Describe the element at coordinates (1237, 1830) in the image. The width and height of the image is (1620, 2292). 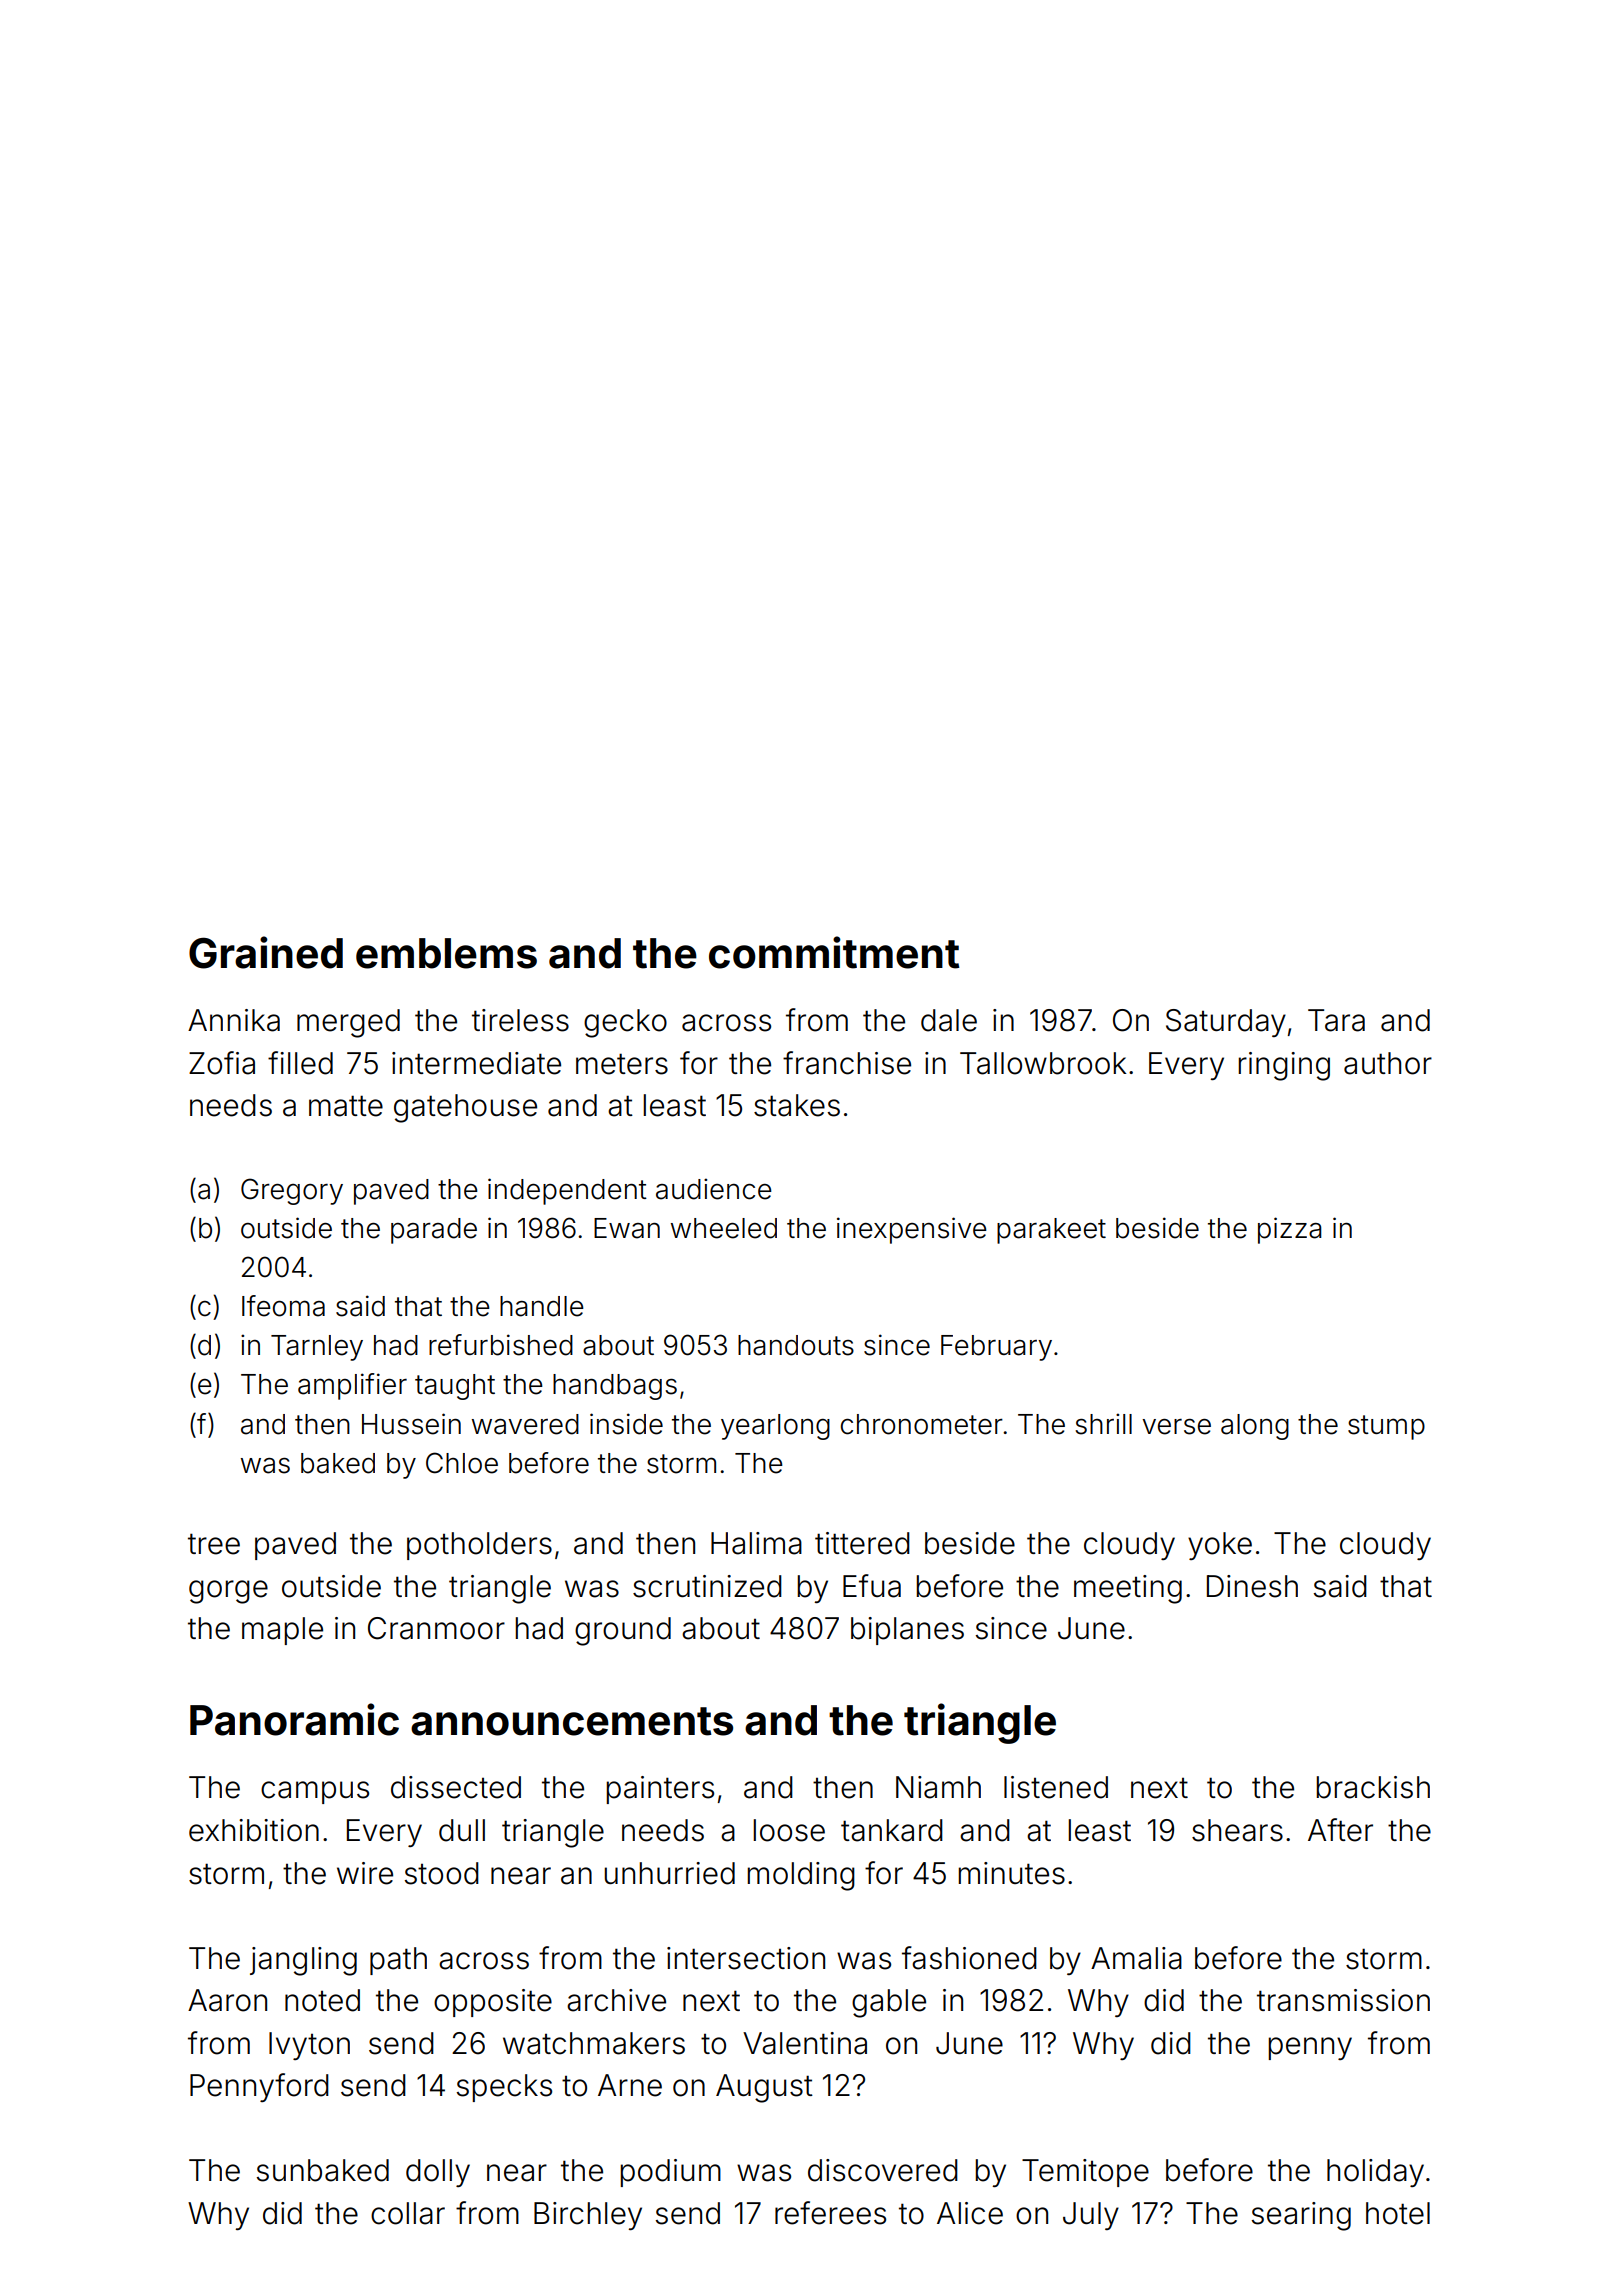
I see `shears` at that location.
